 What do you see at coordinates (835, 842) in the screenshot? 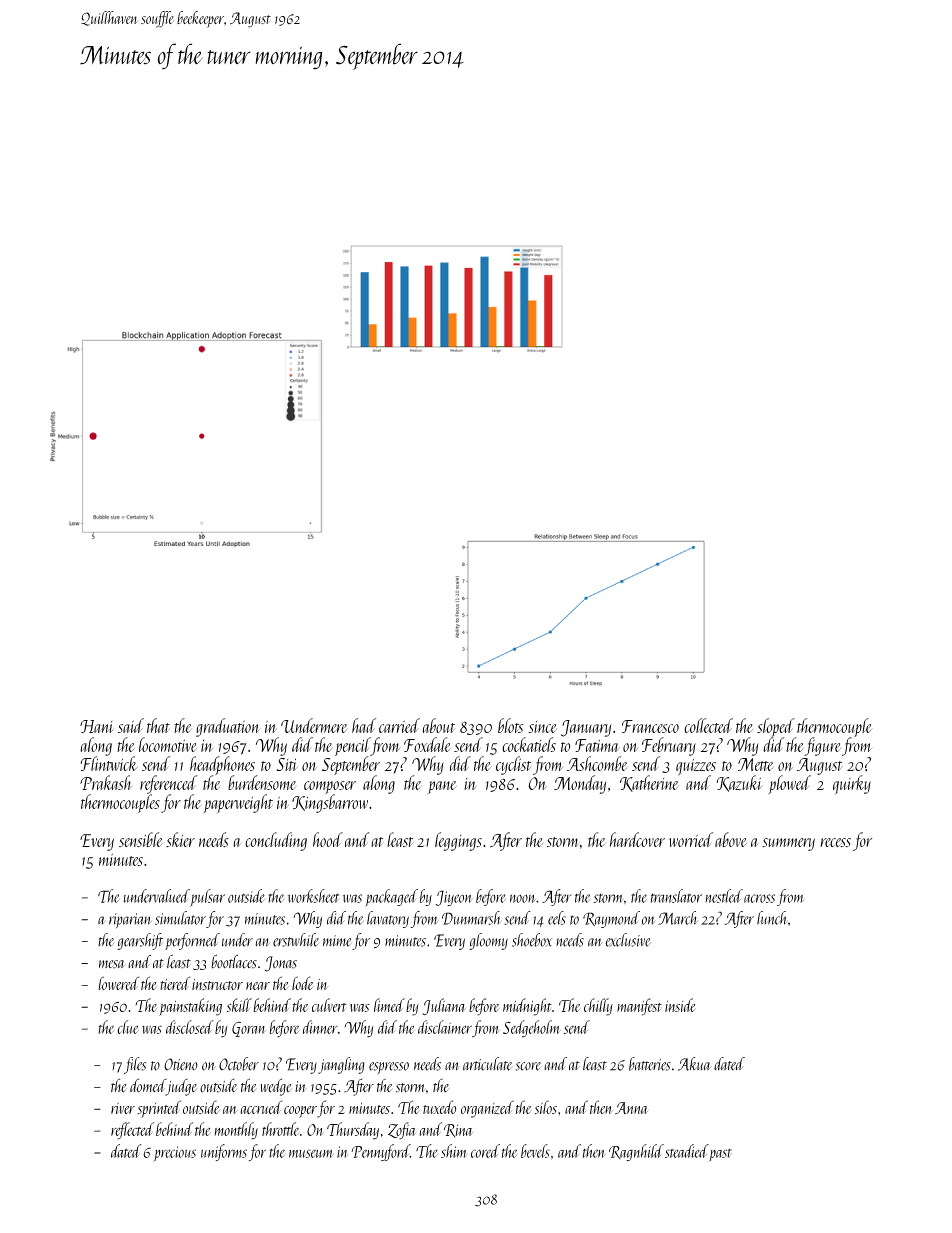
I see `recess` at bounding box center [835, 842].
